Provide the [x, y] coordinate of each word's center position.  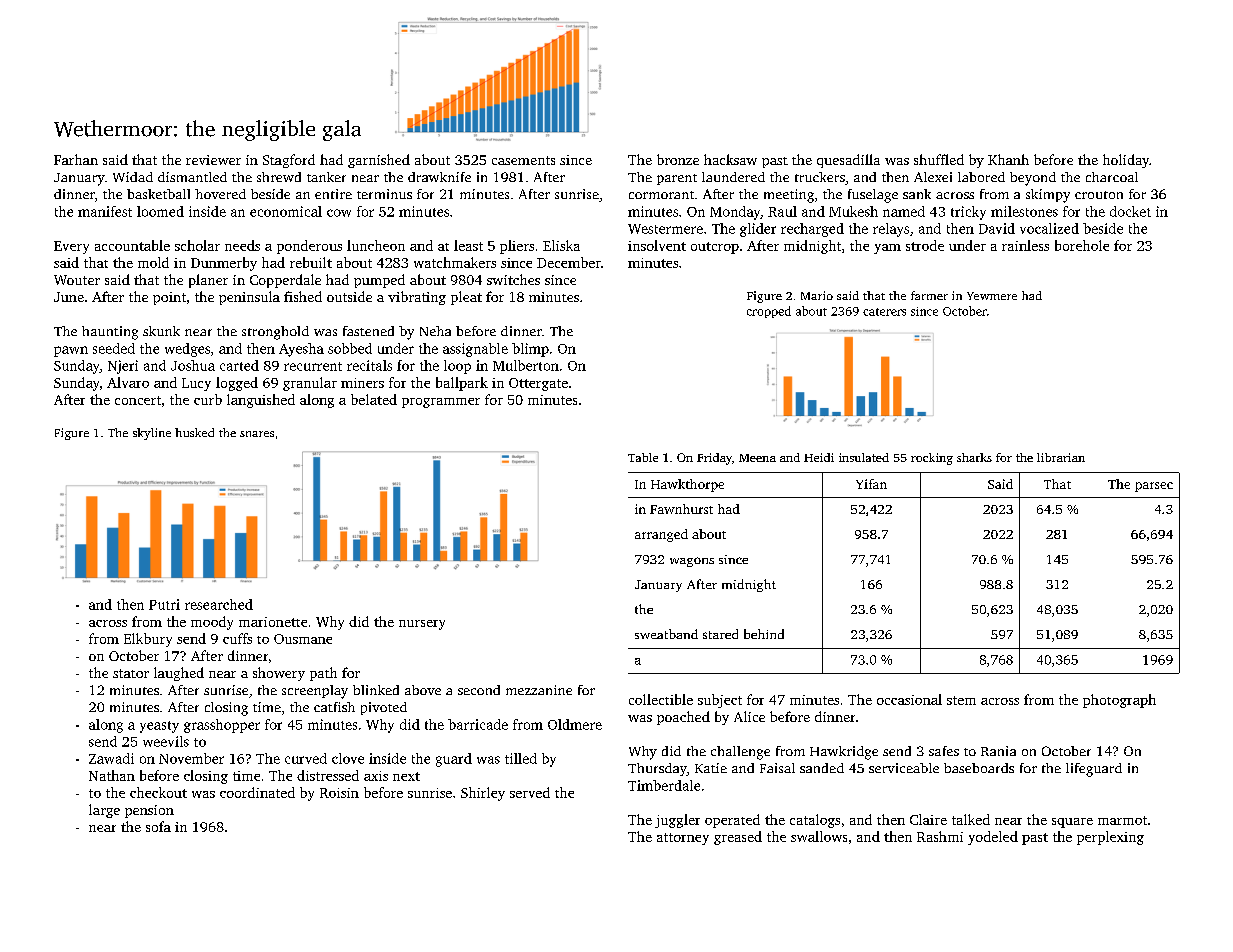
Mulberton [526, 365]
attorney [683, 839]
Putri [164, 604]
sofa [158, 826]
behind [764, 634]
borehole [1082, 245]
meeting [789, 196]
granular [310, 384]
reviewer [213, 160]
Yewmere [992, 296]
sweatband [666, 634]
